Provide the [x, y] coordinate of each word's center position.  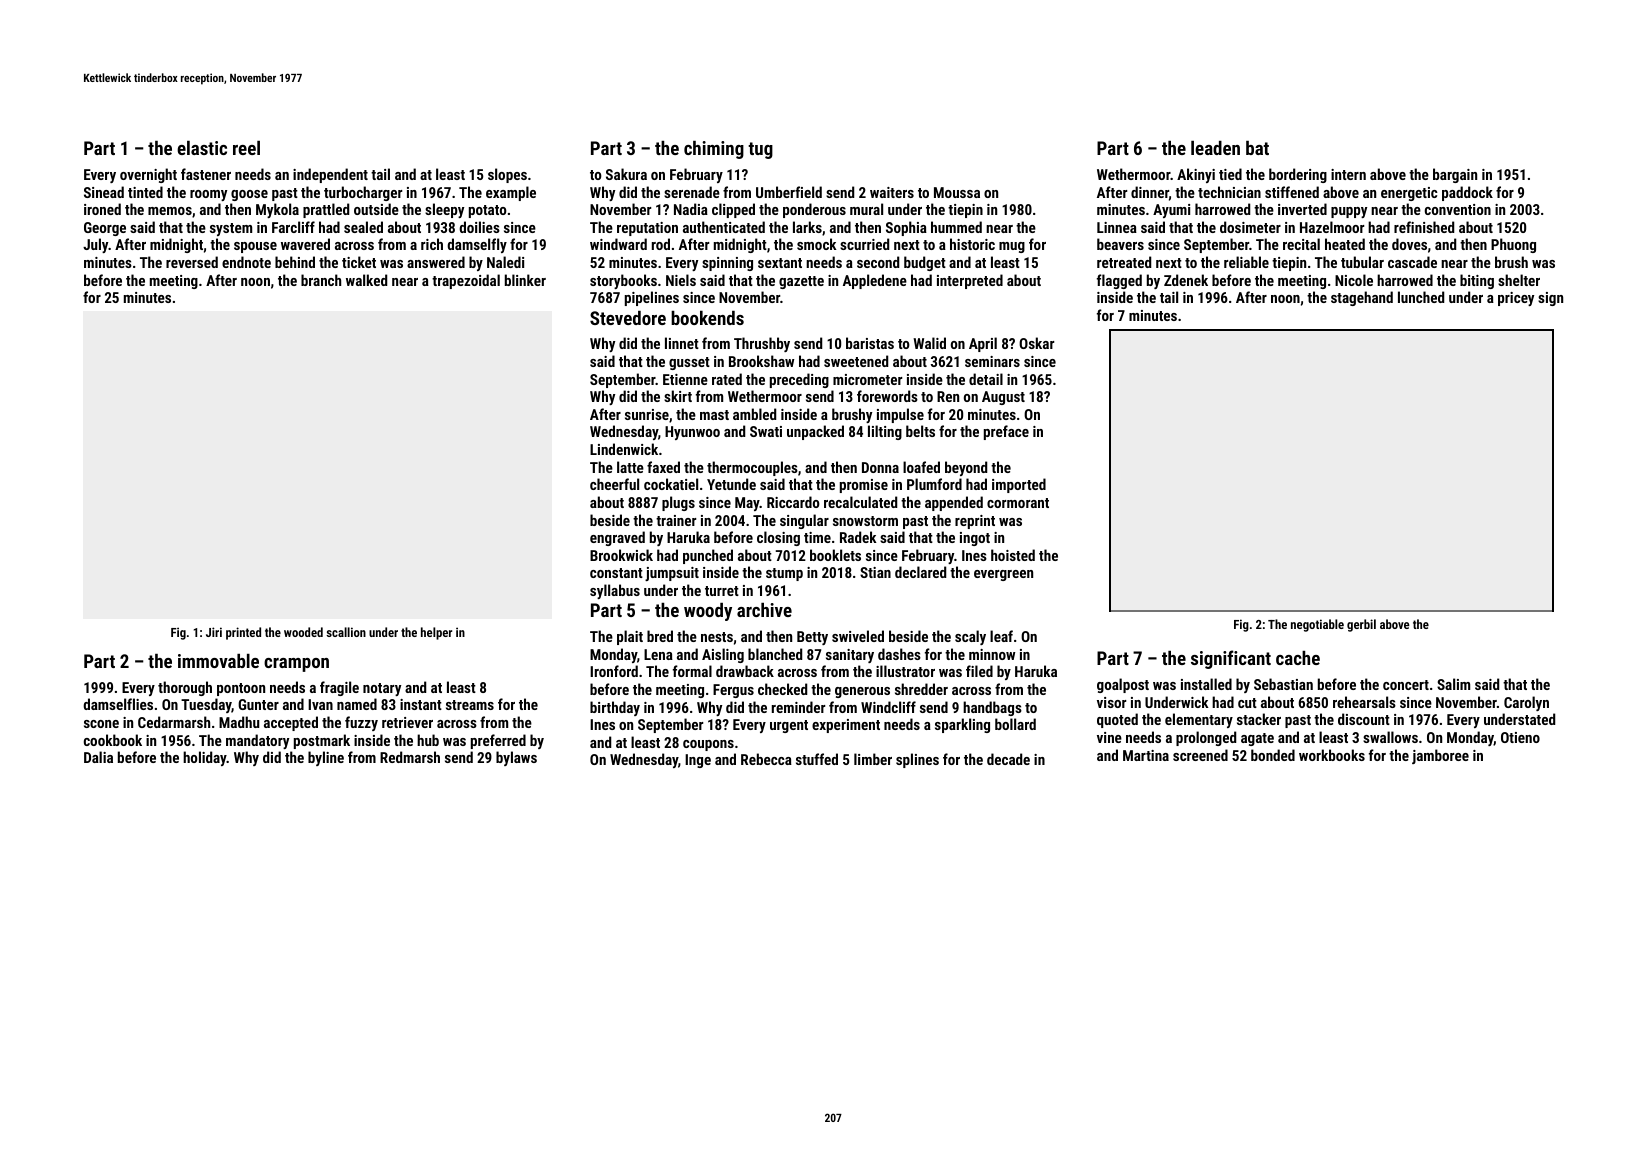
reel [246, 148]
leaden [1215, 148]
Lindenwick [624, 449]
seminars [992, 361]
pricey [1516, 299]
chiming [714, 150]
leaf [1001, 636]
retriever [407, 722]
